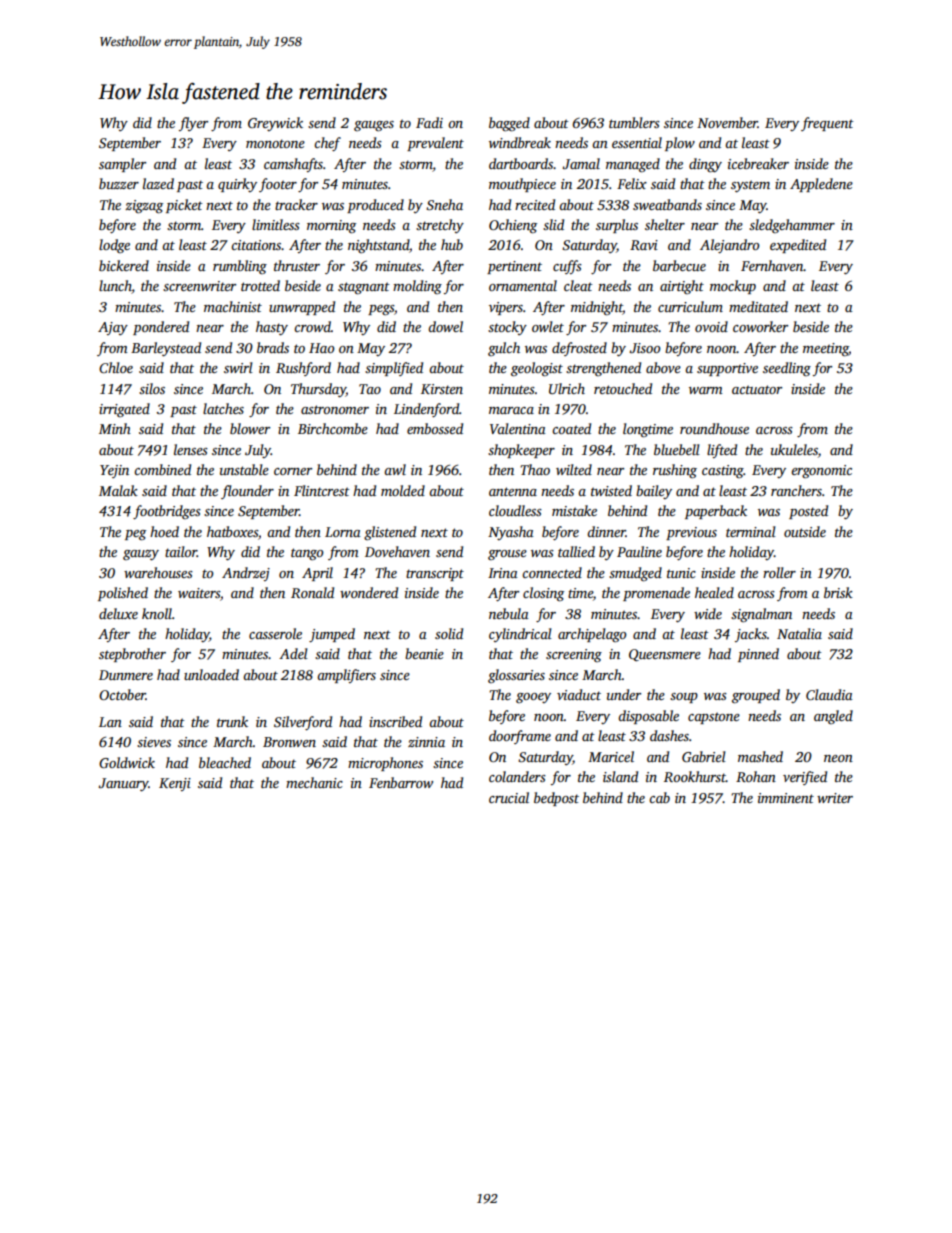 Image resolution: width=952 pixels, height=1233 pixels. I want to click on stepbrother, so click(132, 655).
